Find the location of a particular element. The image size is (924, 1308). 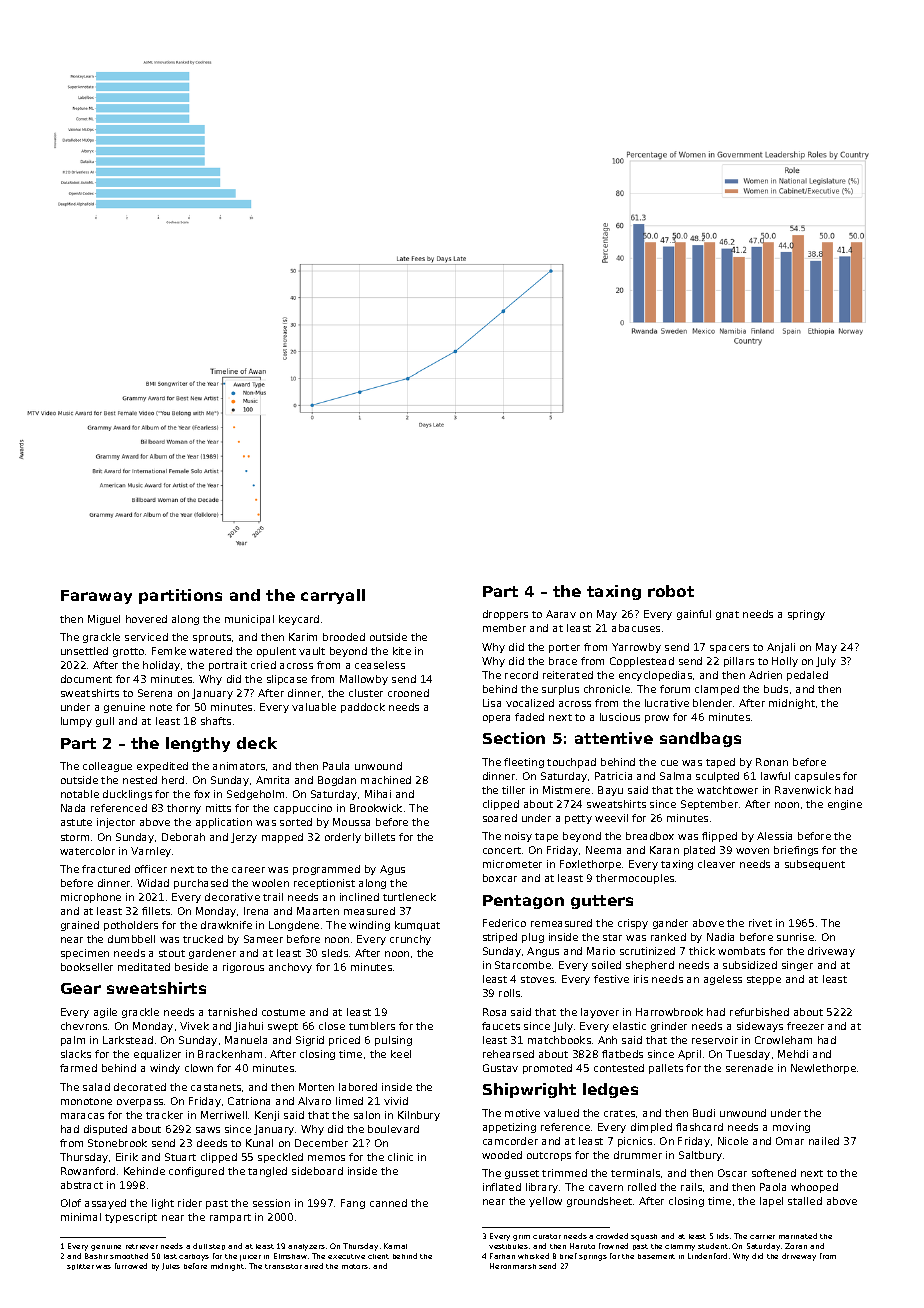

sandbags is located at coordinates (700, 739).
